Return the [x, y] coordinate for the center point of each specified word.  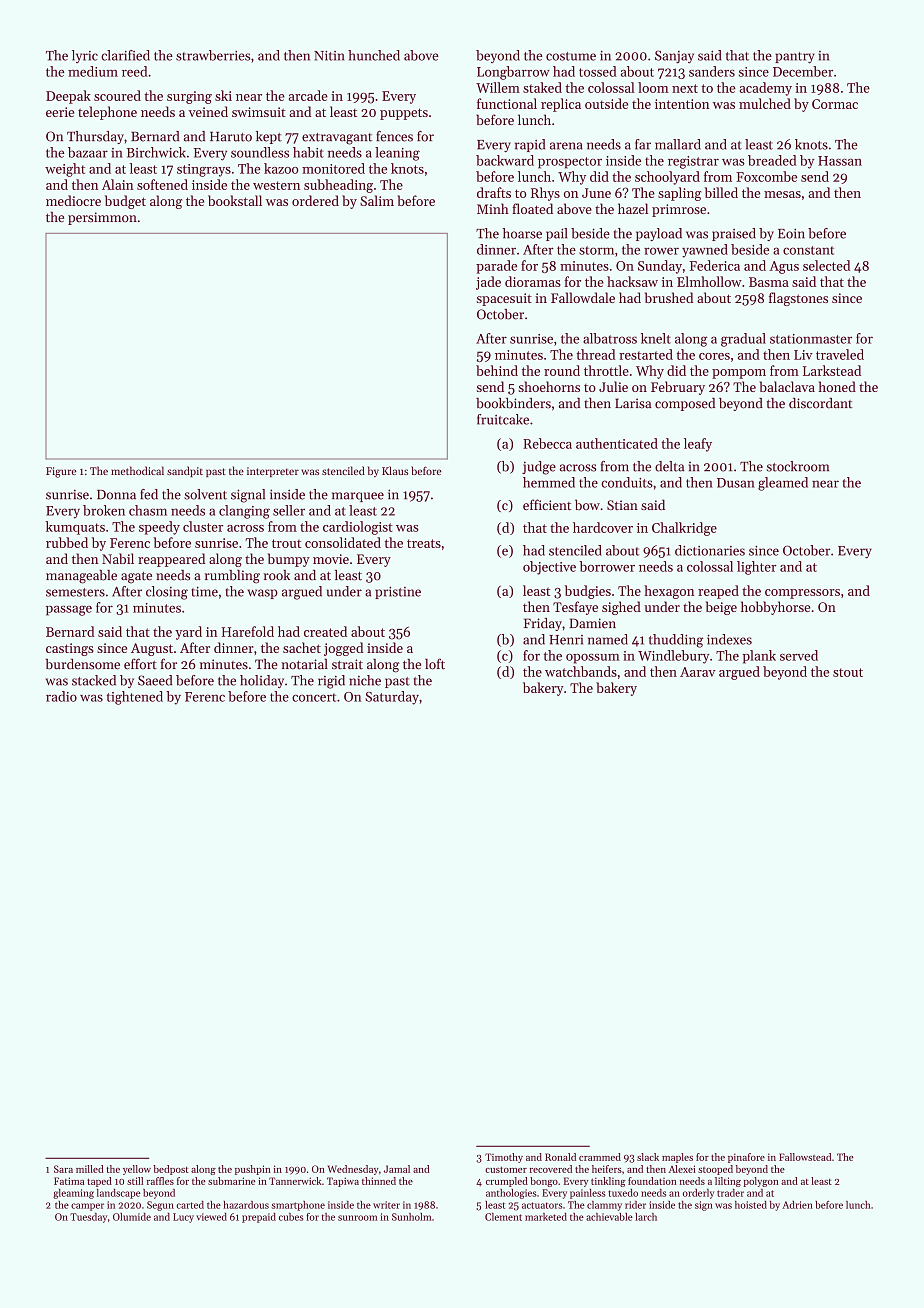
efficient [547, 504]
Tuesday [88, 1218]
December [803, 71]
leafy [698, 445]
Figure [61, 472]
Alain [118, 184]
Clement [503, 1217]
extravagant [337, 139]
